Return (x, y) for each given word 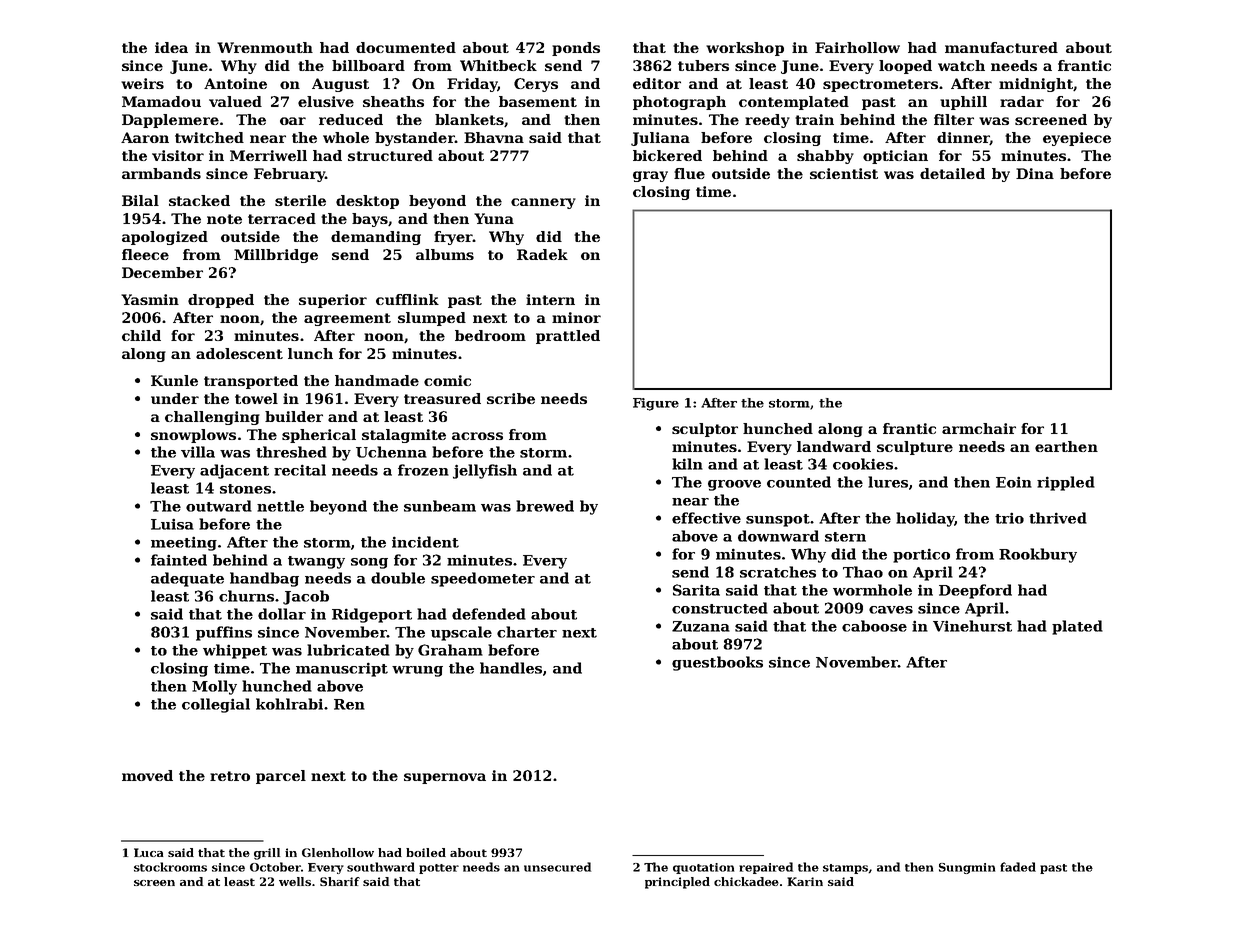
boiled (426, 852)
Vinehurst (972, 626)
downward (778, 536)
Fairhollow (857, 47)
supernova (445, 778)
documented (406, 47)
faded (1018, 867)
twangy (316, 562)
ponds (576, 49)
